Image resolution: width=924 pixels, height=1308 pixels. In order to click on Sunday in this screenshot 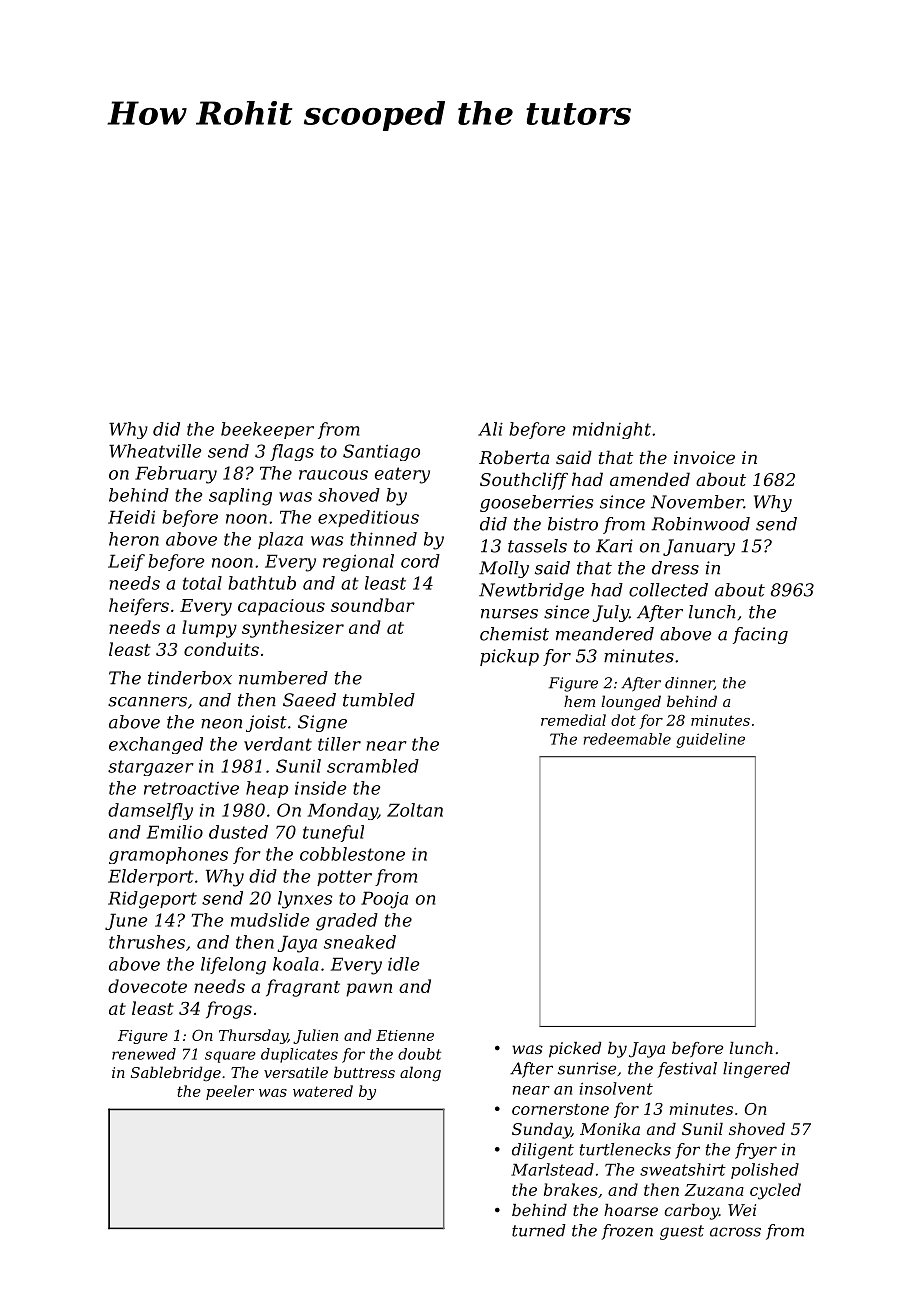, I will do `click(541, 1131)`.
